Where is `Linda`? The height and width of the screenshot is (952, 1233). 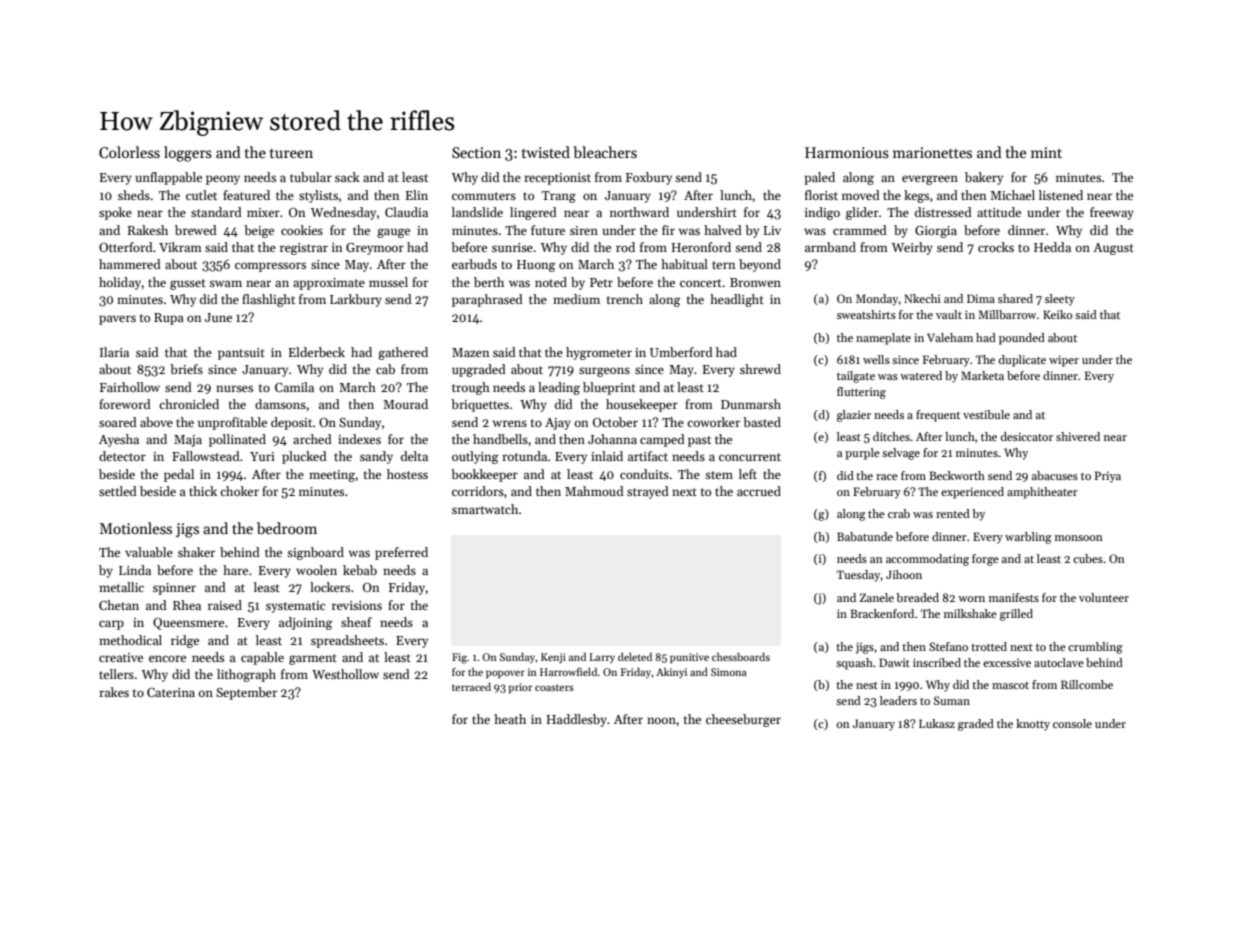
Linda is located at coordinates (135, 570).
